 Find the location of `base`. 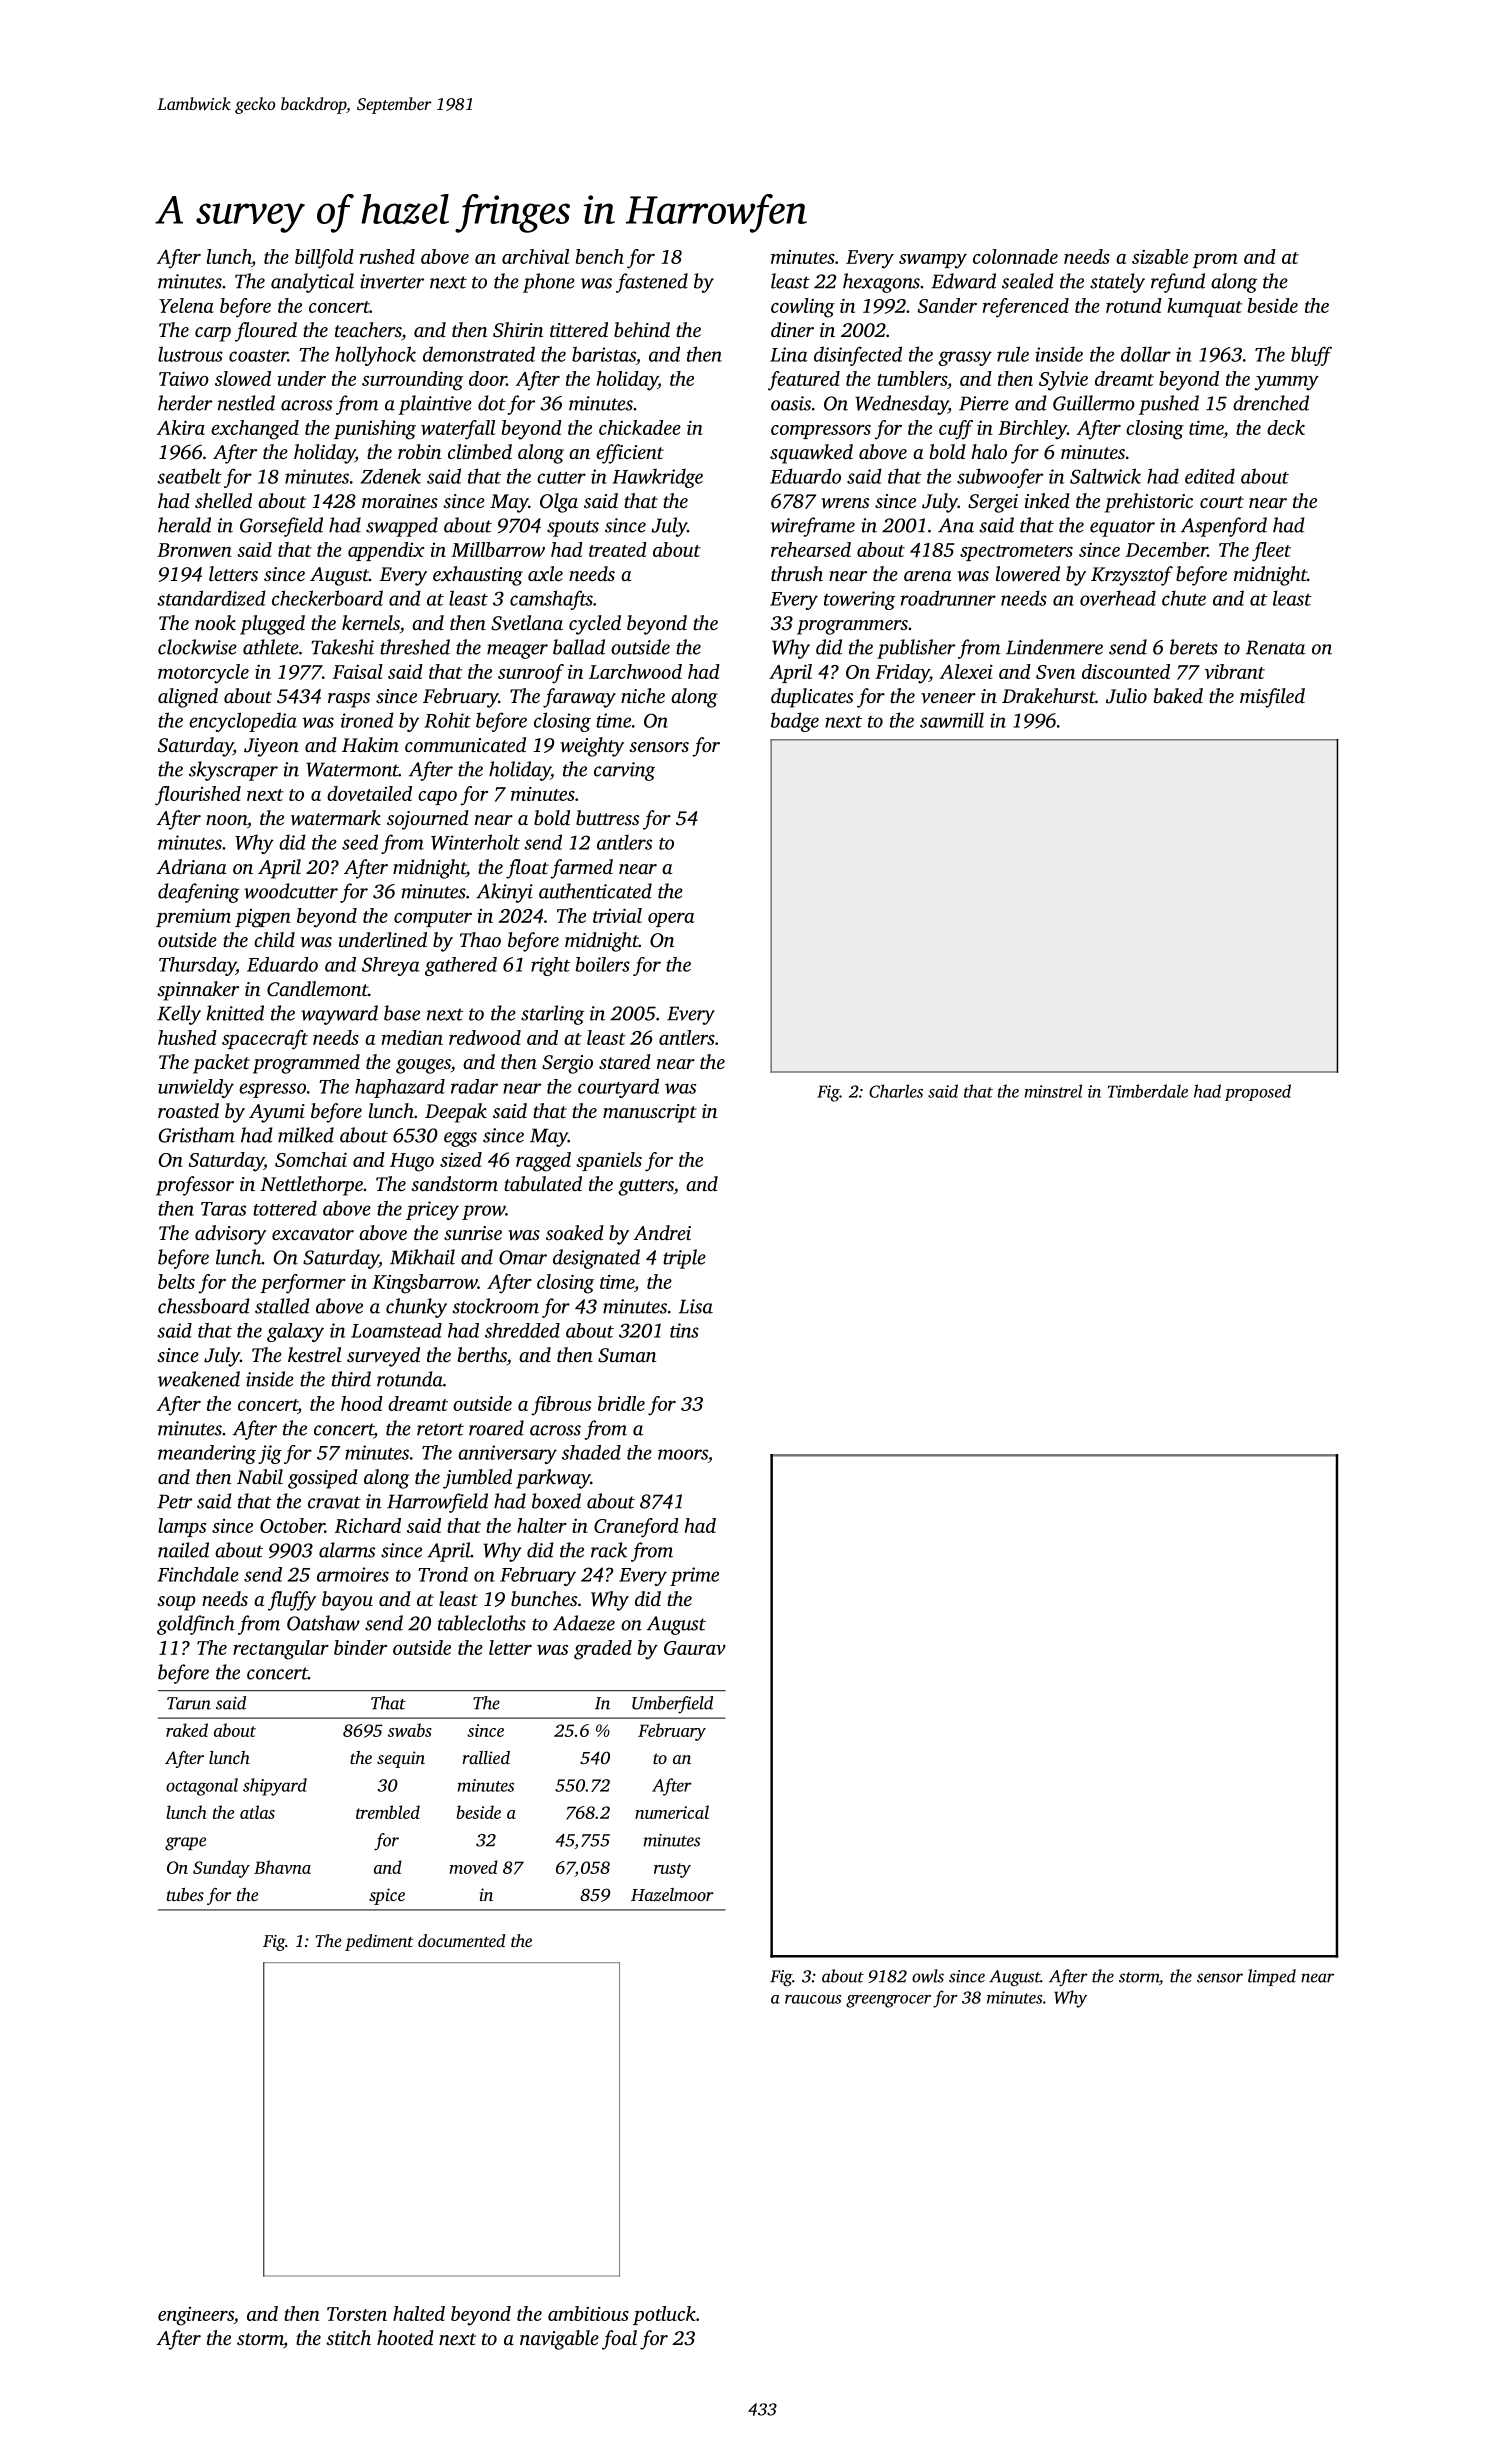

base is located at coordinates (402, 1013).
